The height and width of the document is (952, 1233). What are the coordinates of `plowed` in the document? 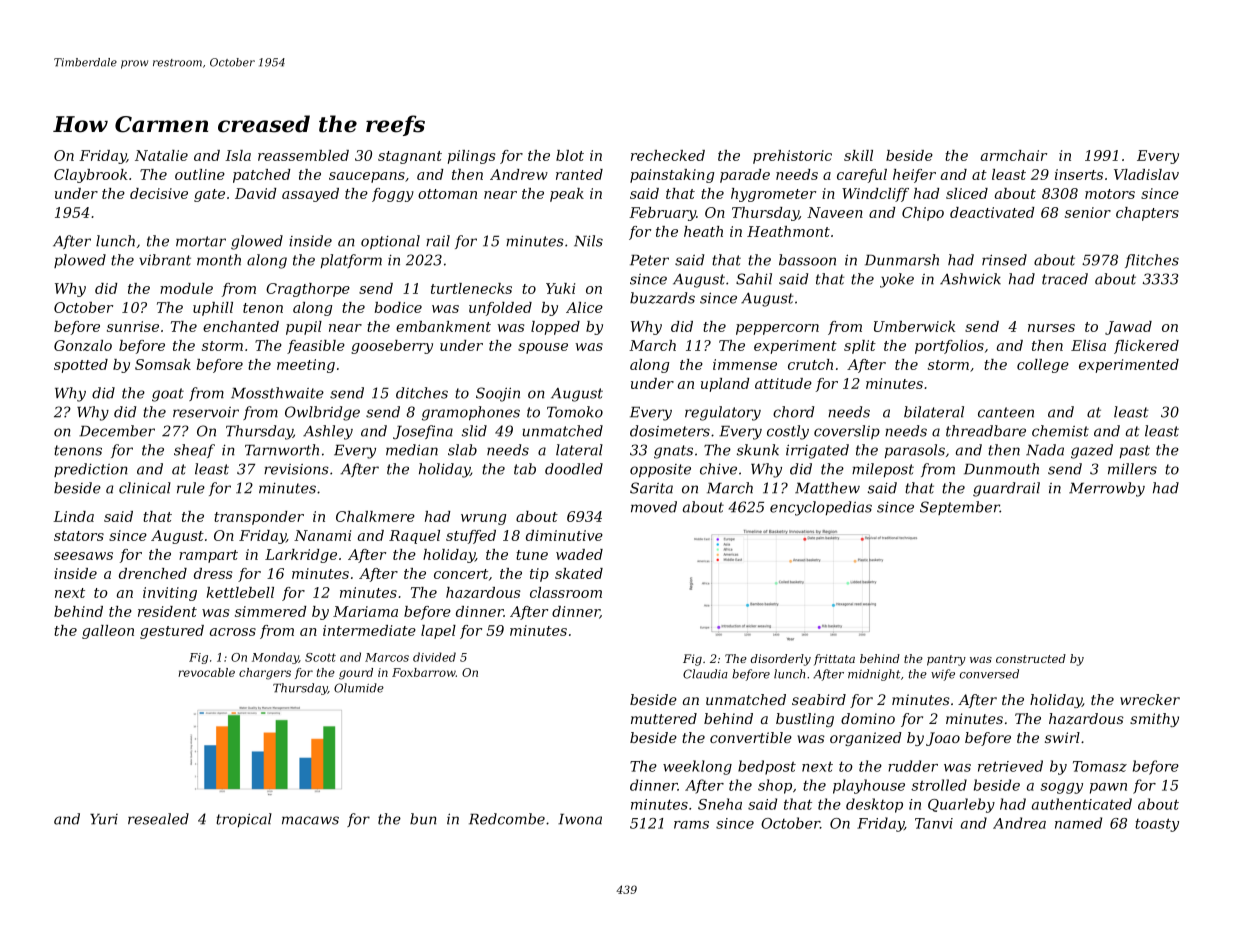 It's located at (80, 261).
